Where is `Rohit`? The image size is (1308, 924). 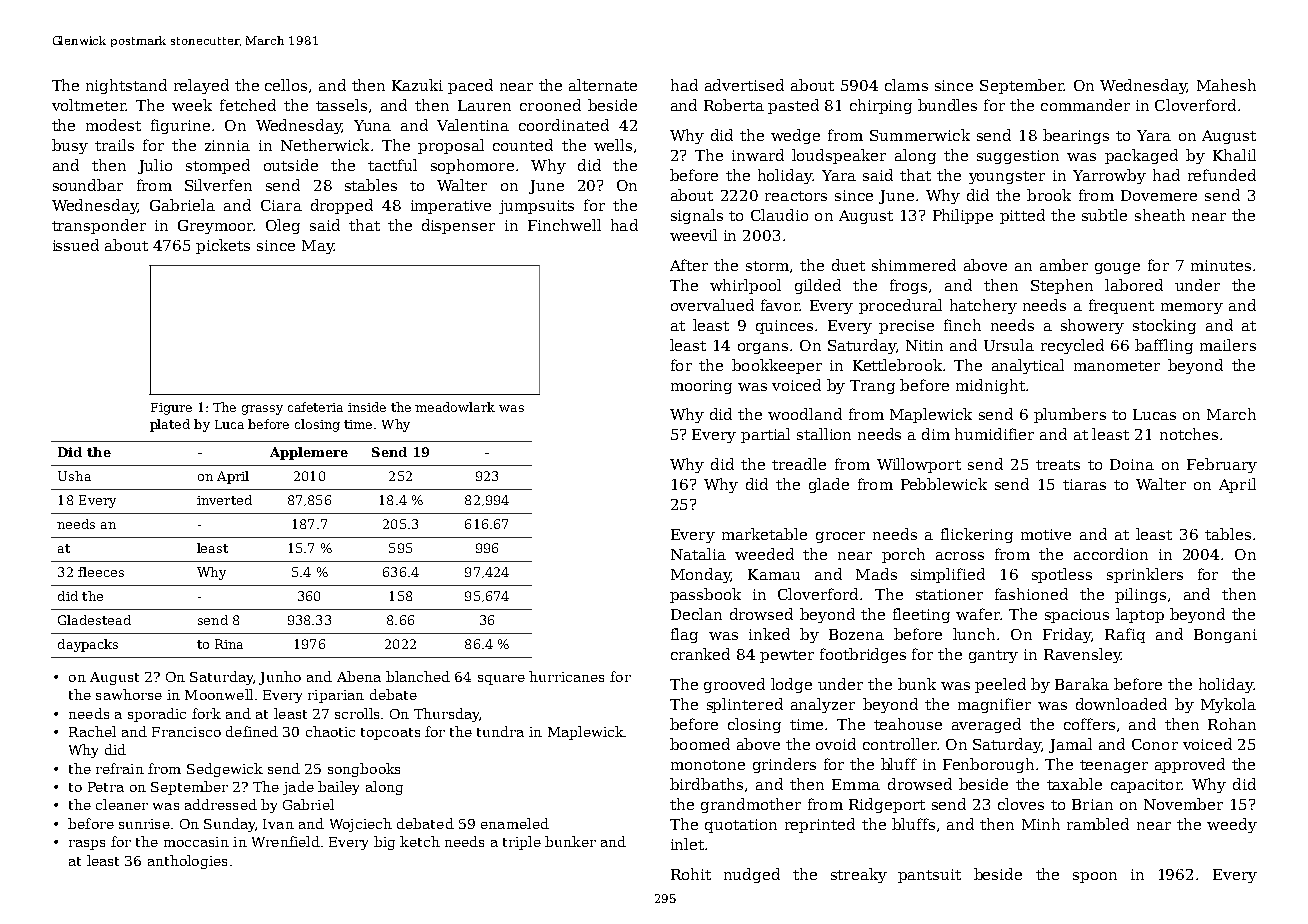
Rohit is located at coordinates (691, 874).
